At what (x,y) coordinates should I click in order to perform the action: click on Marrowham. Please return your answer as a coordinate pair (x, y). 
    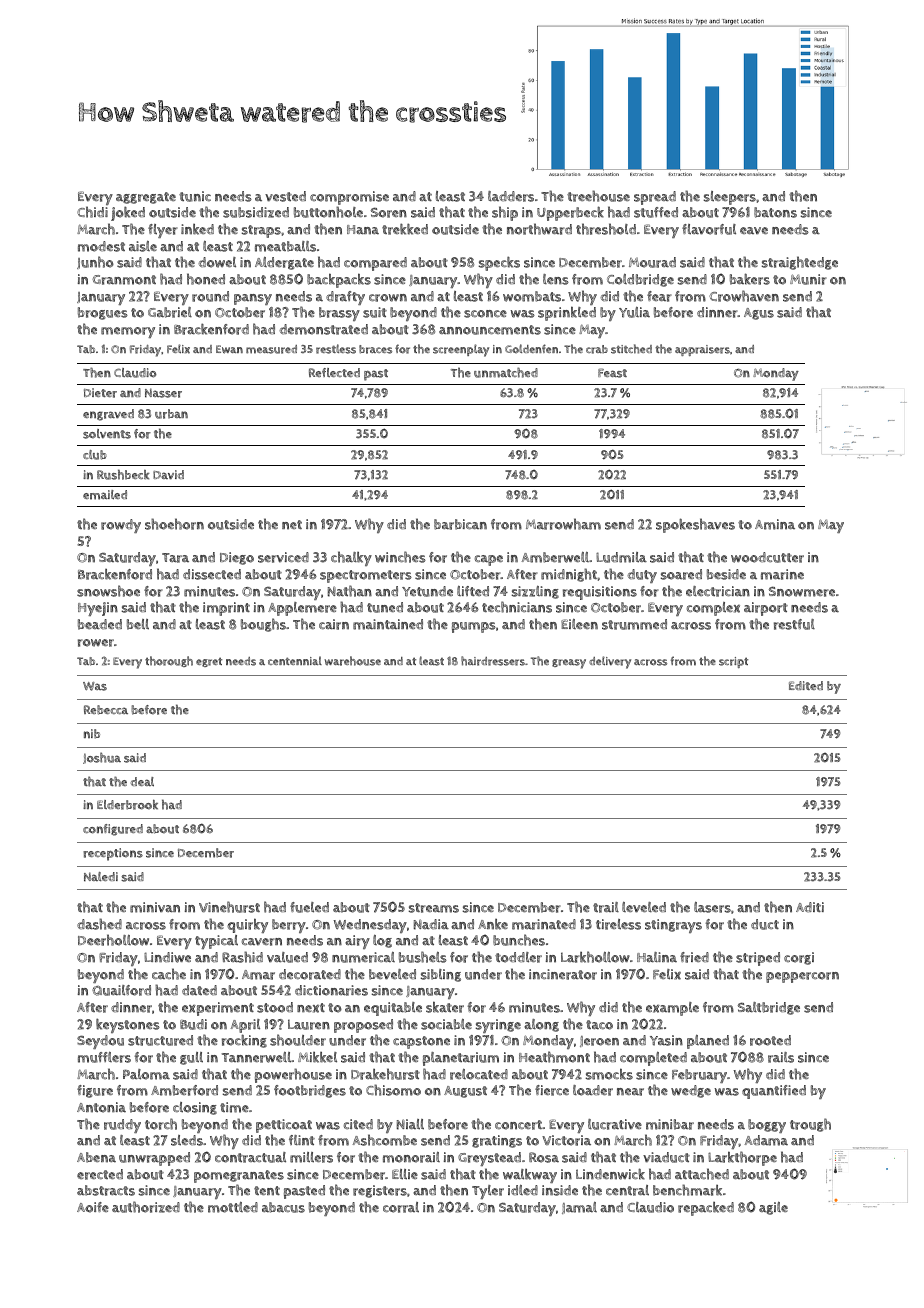
    Looking at the image, I should click on (563, 524).
